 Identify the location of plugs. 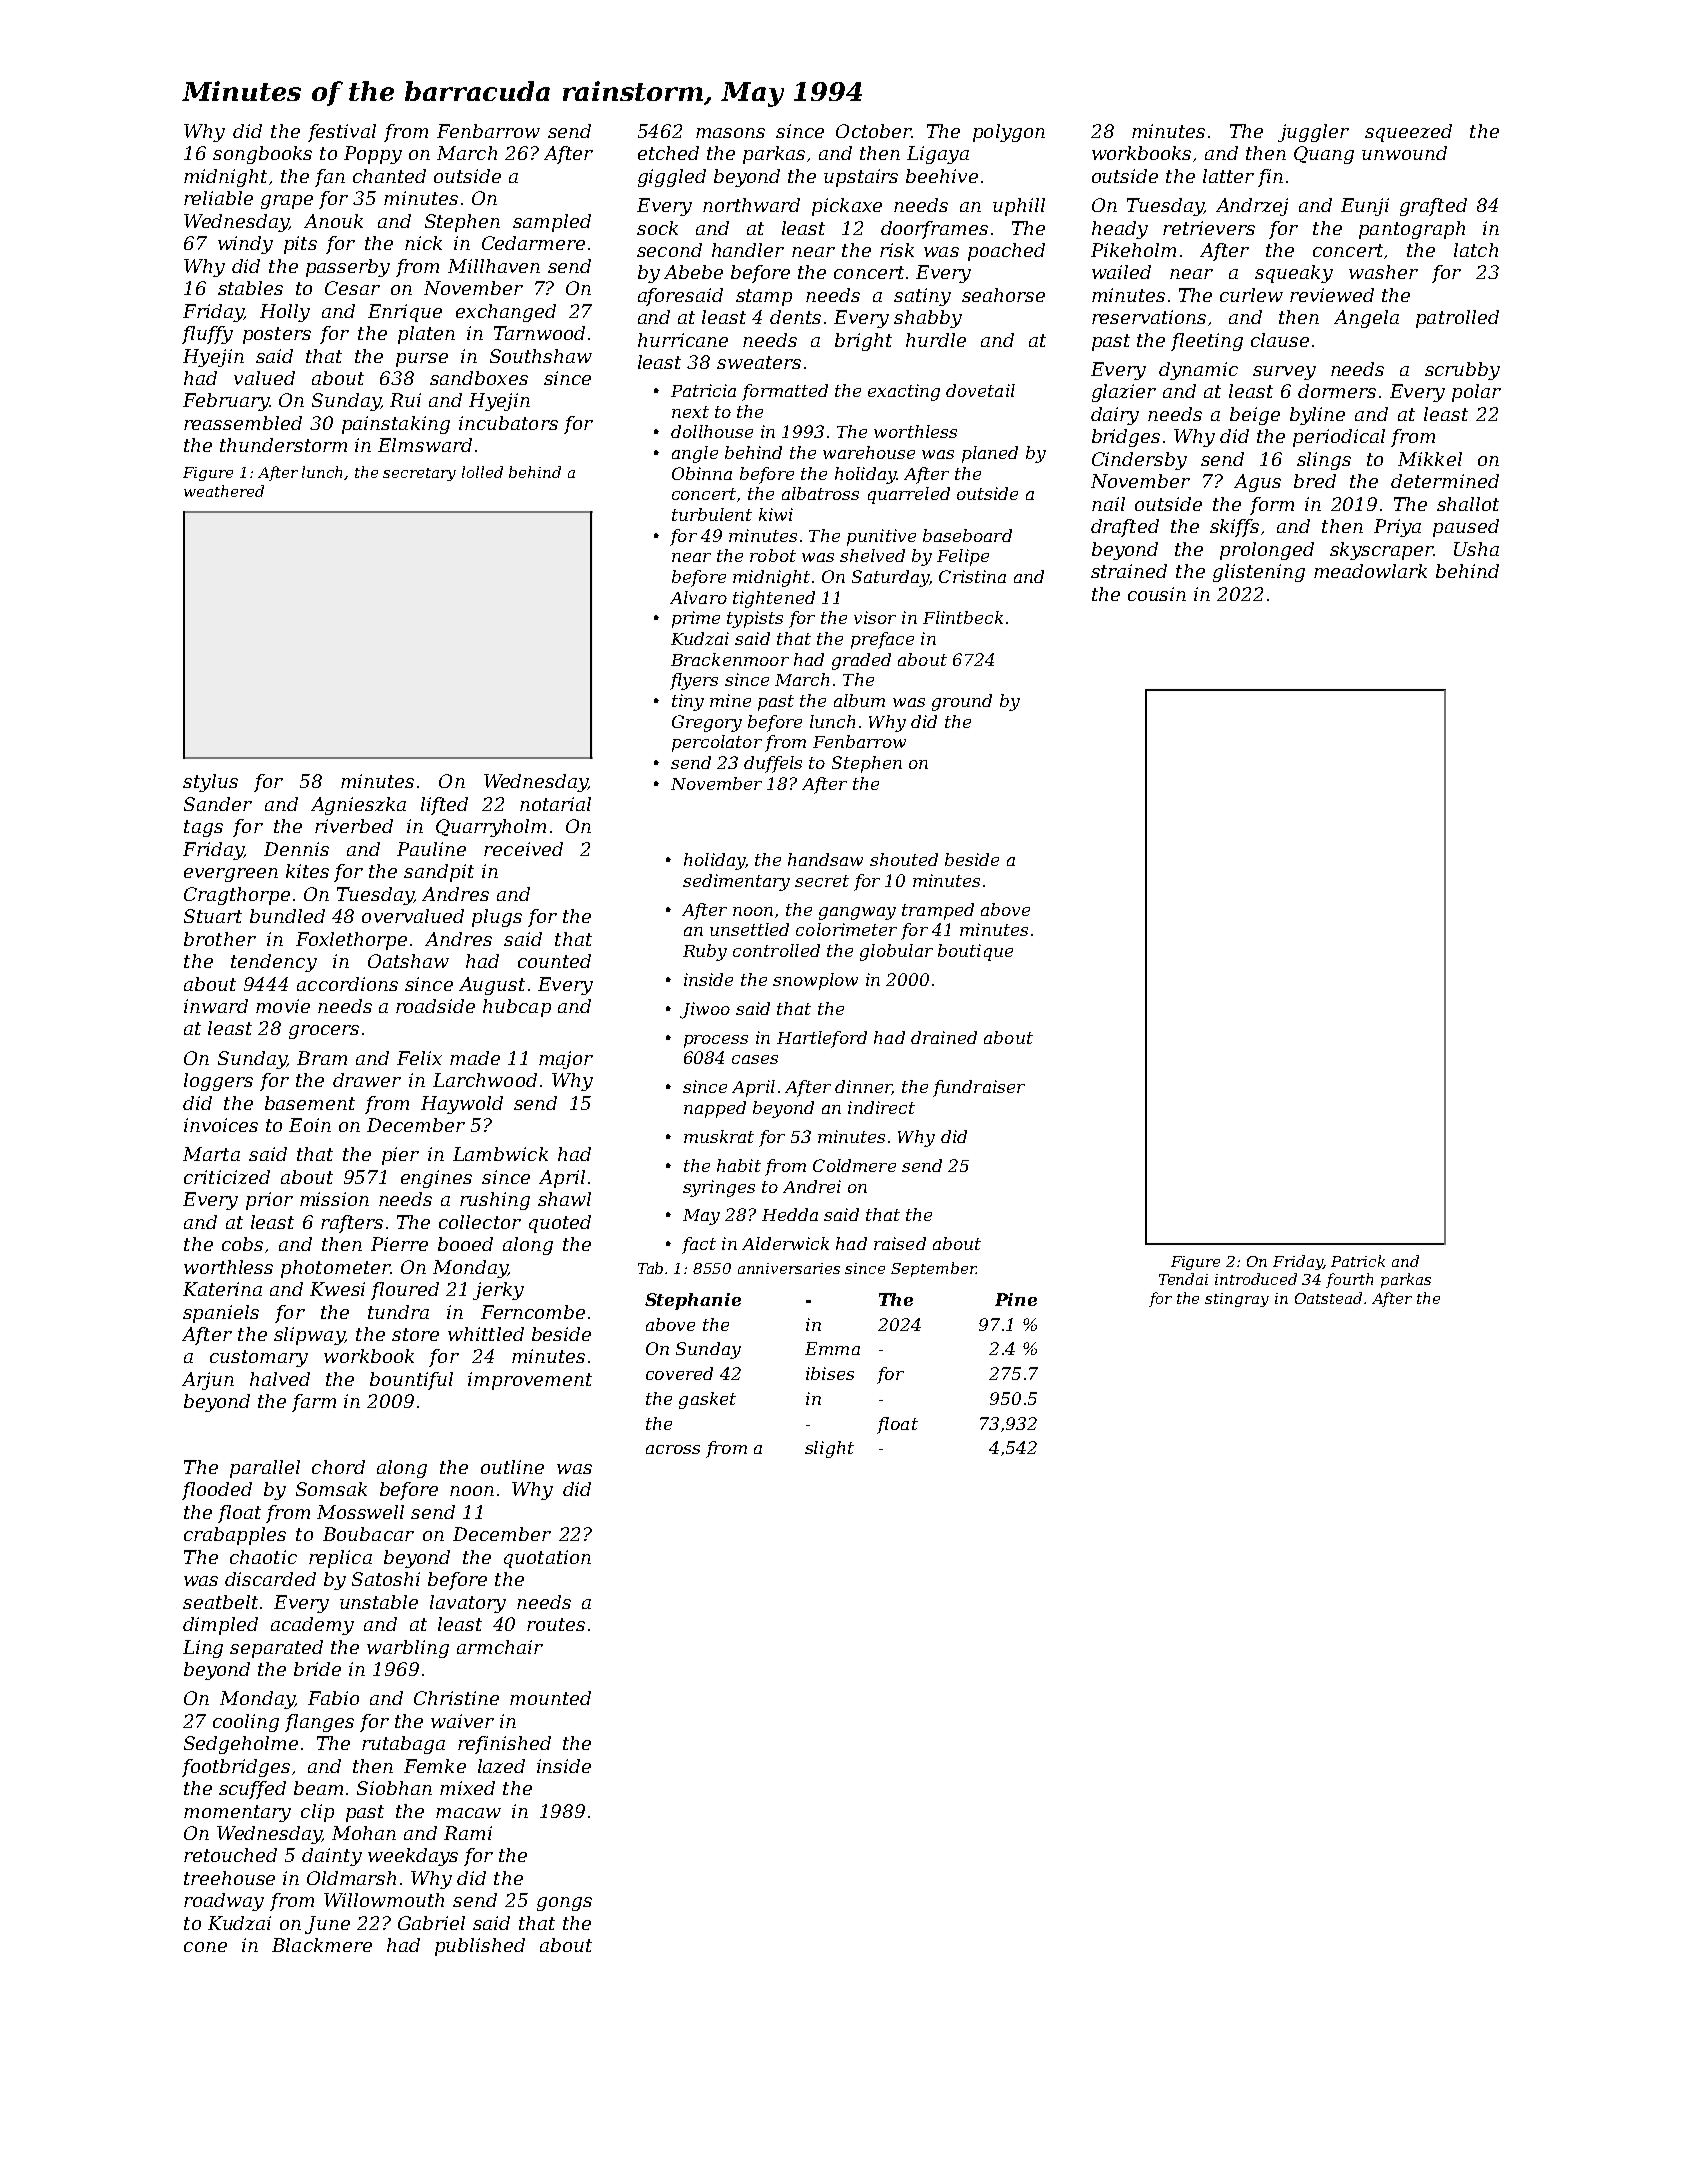
(497, 918).
